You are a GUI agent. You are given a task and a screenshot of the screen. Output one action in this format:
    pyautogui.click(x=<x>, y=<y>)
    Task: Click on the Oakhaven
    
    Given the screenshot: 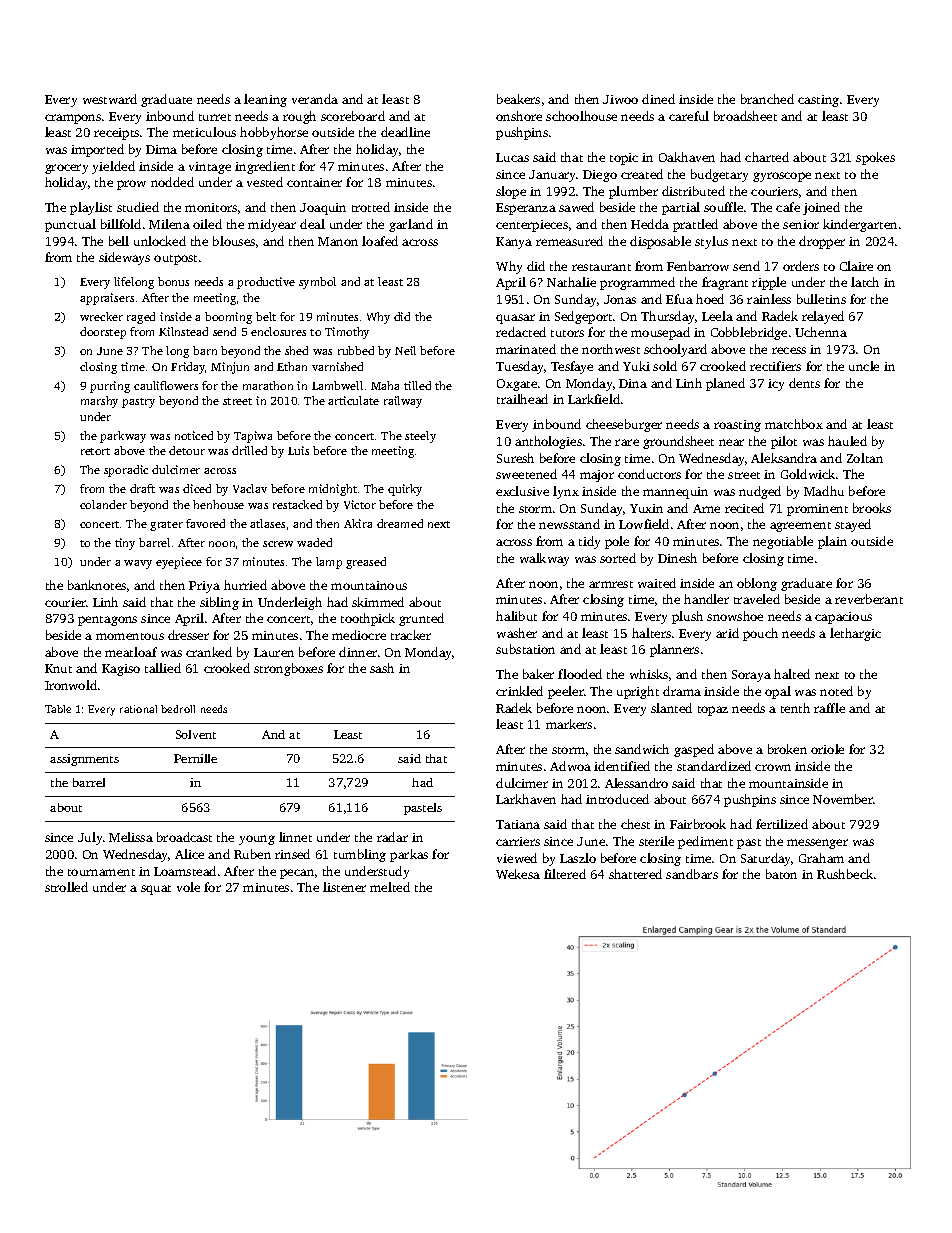 What is the action you would take?
    pyautogui.click(x=687, y=157)
